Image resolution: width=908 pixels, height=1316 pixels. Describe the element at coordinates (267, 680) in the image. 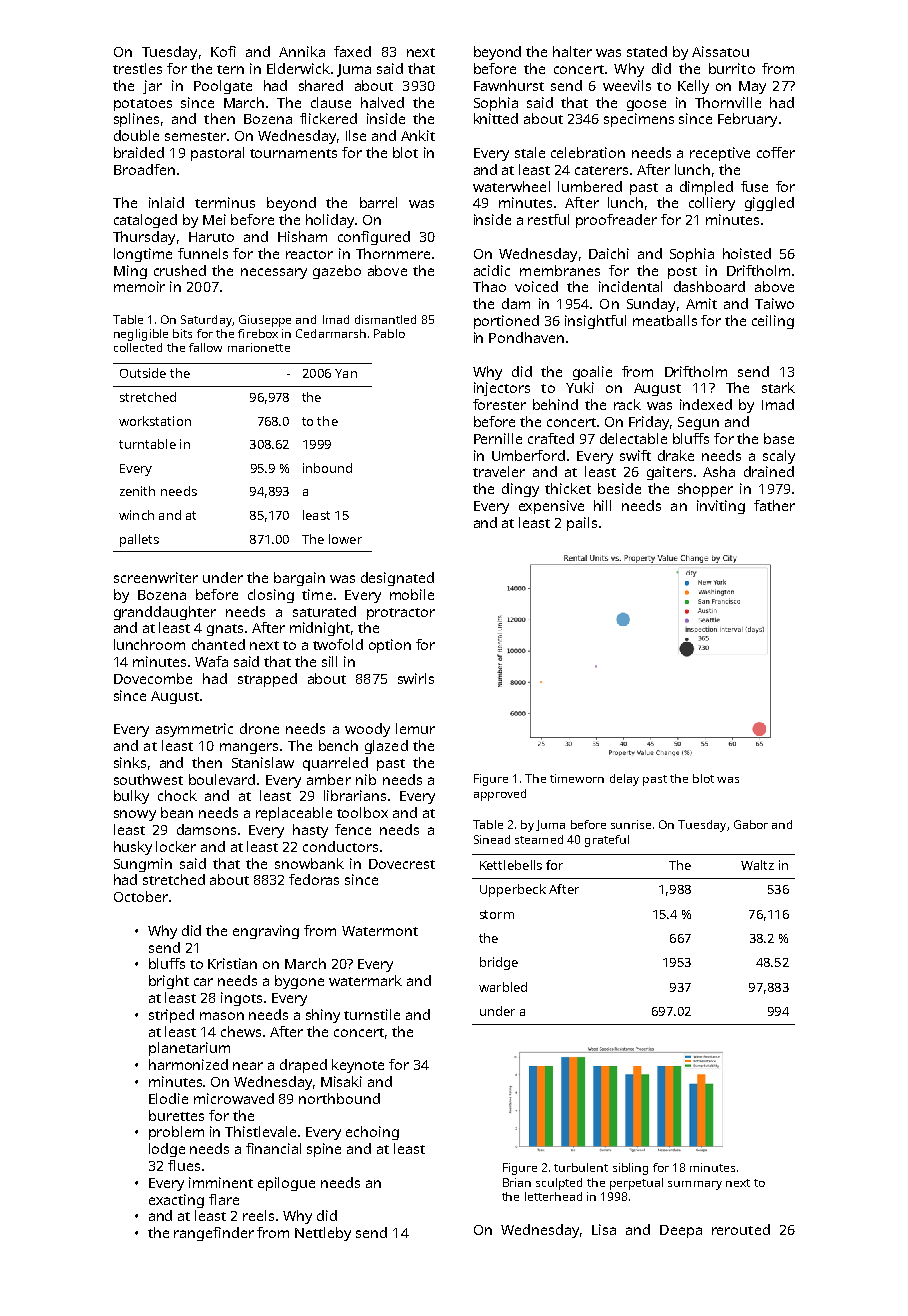

I see `strapped` at that location.
